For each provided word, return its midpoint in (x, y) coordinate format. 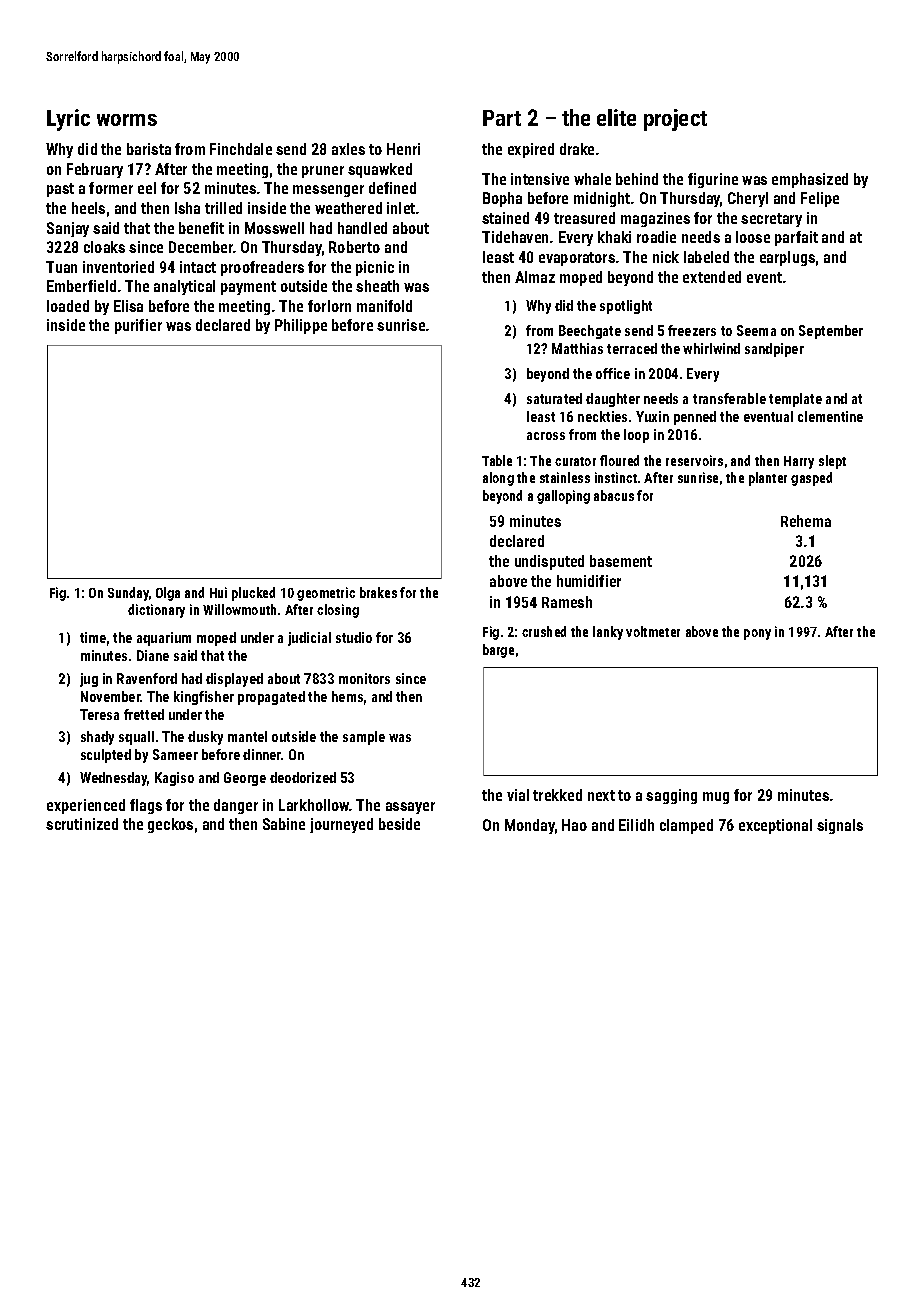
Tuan (61, 267)
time (93, 637)
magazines (655, 219)
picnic (375, 268)
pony (757, 634)
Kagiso (174, 779)
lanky (608, 633)
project (675, 120)
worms (127, 120)
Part (502, 118)
